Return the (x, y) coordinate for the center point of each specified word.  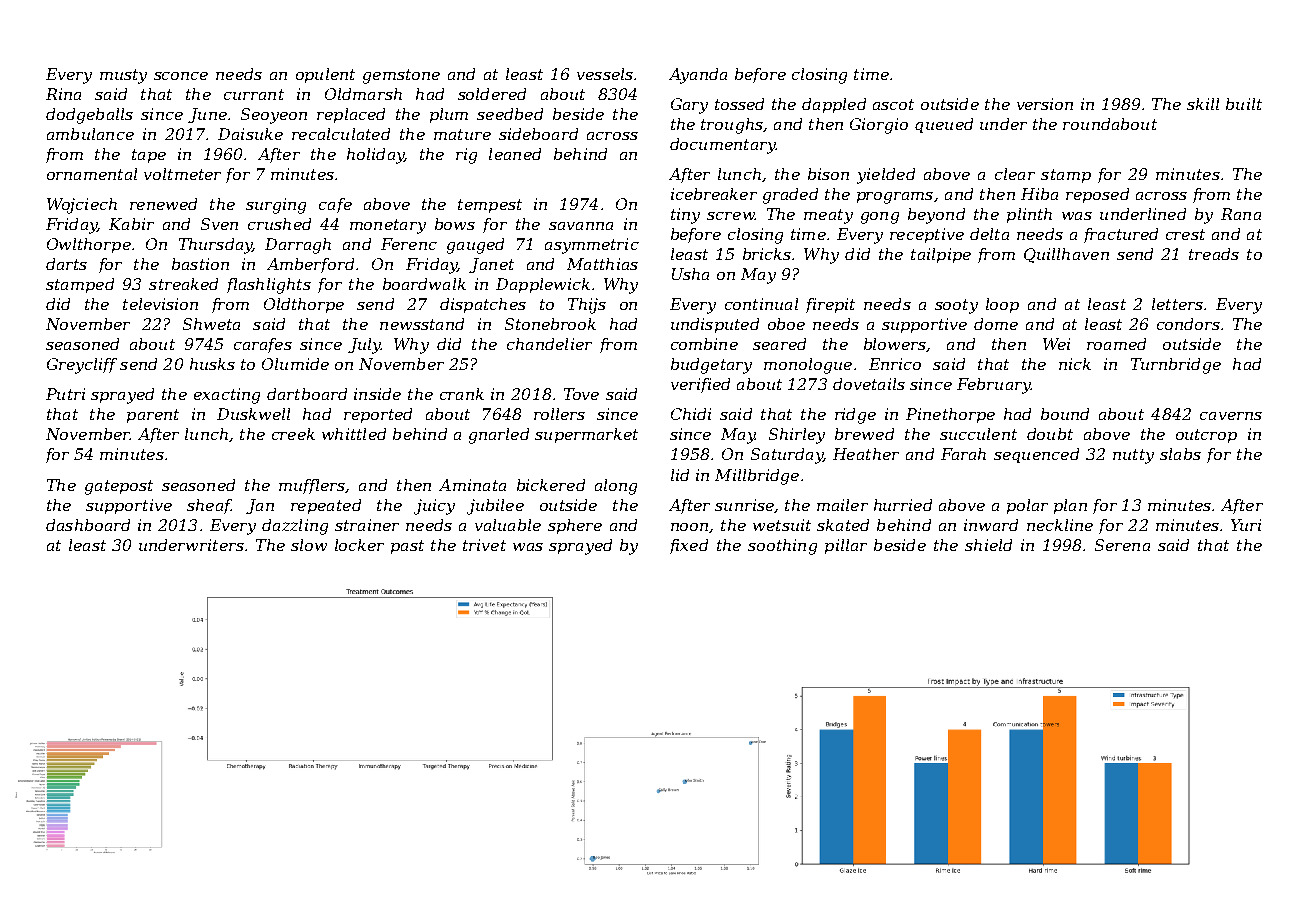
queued (944, 125)
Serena (1122, 545)
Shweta (211, 324)
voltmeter (182, 174)
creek (293, 434)
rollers (559, 414)
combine (704, 344)
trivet (484, 545)
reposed (1097, 195)
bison (828, 174)
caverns (1231, 416)
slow (309, 545)
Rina (63, 94)
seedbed (510, 114)
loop (1002, 305)
